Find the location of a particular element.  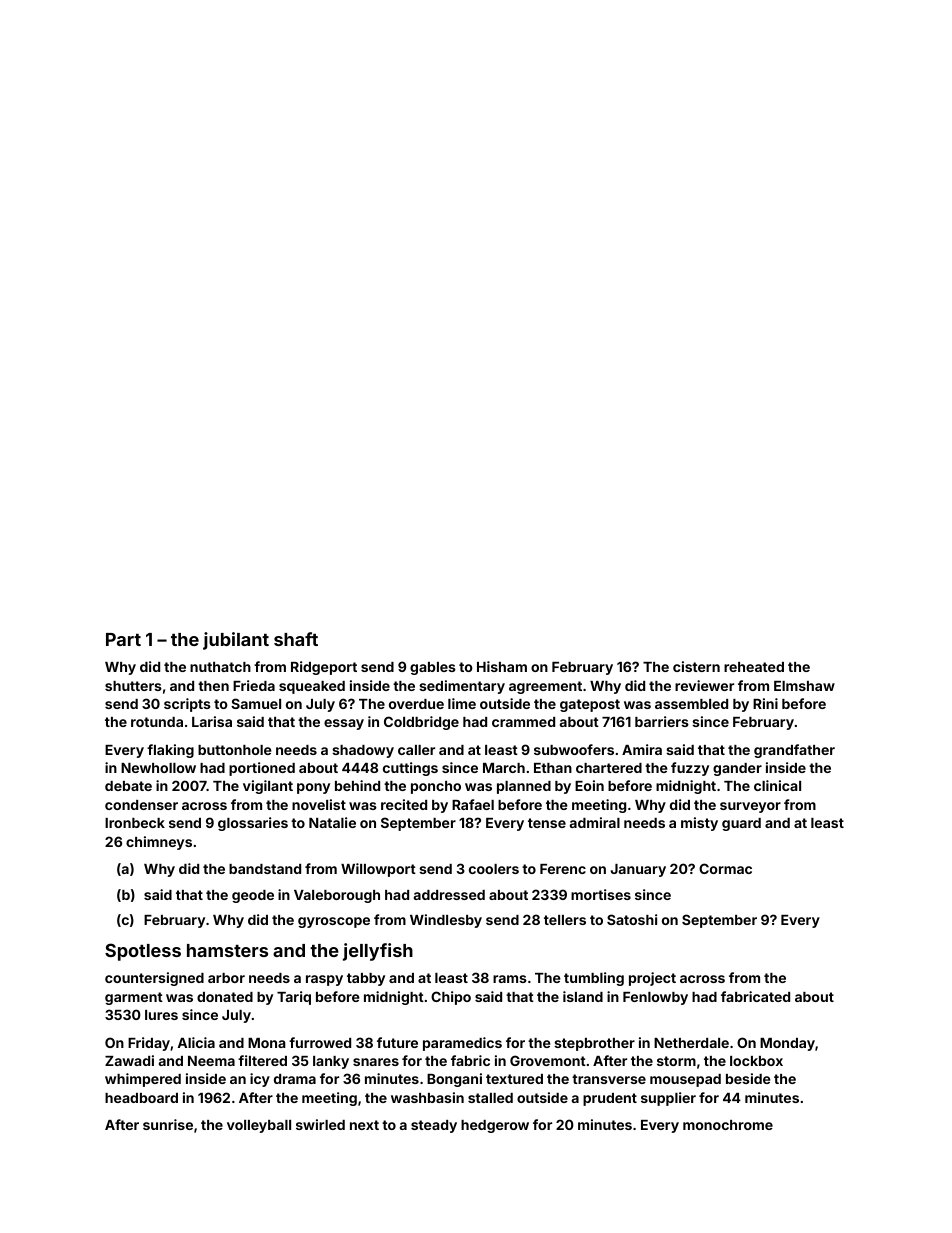

shaft is located at coordinates (296, 639).
